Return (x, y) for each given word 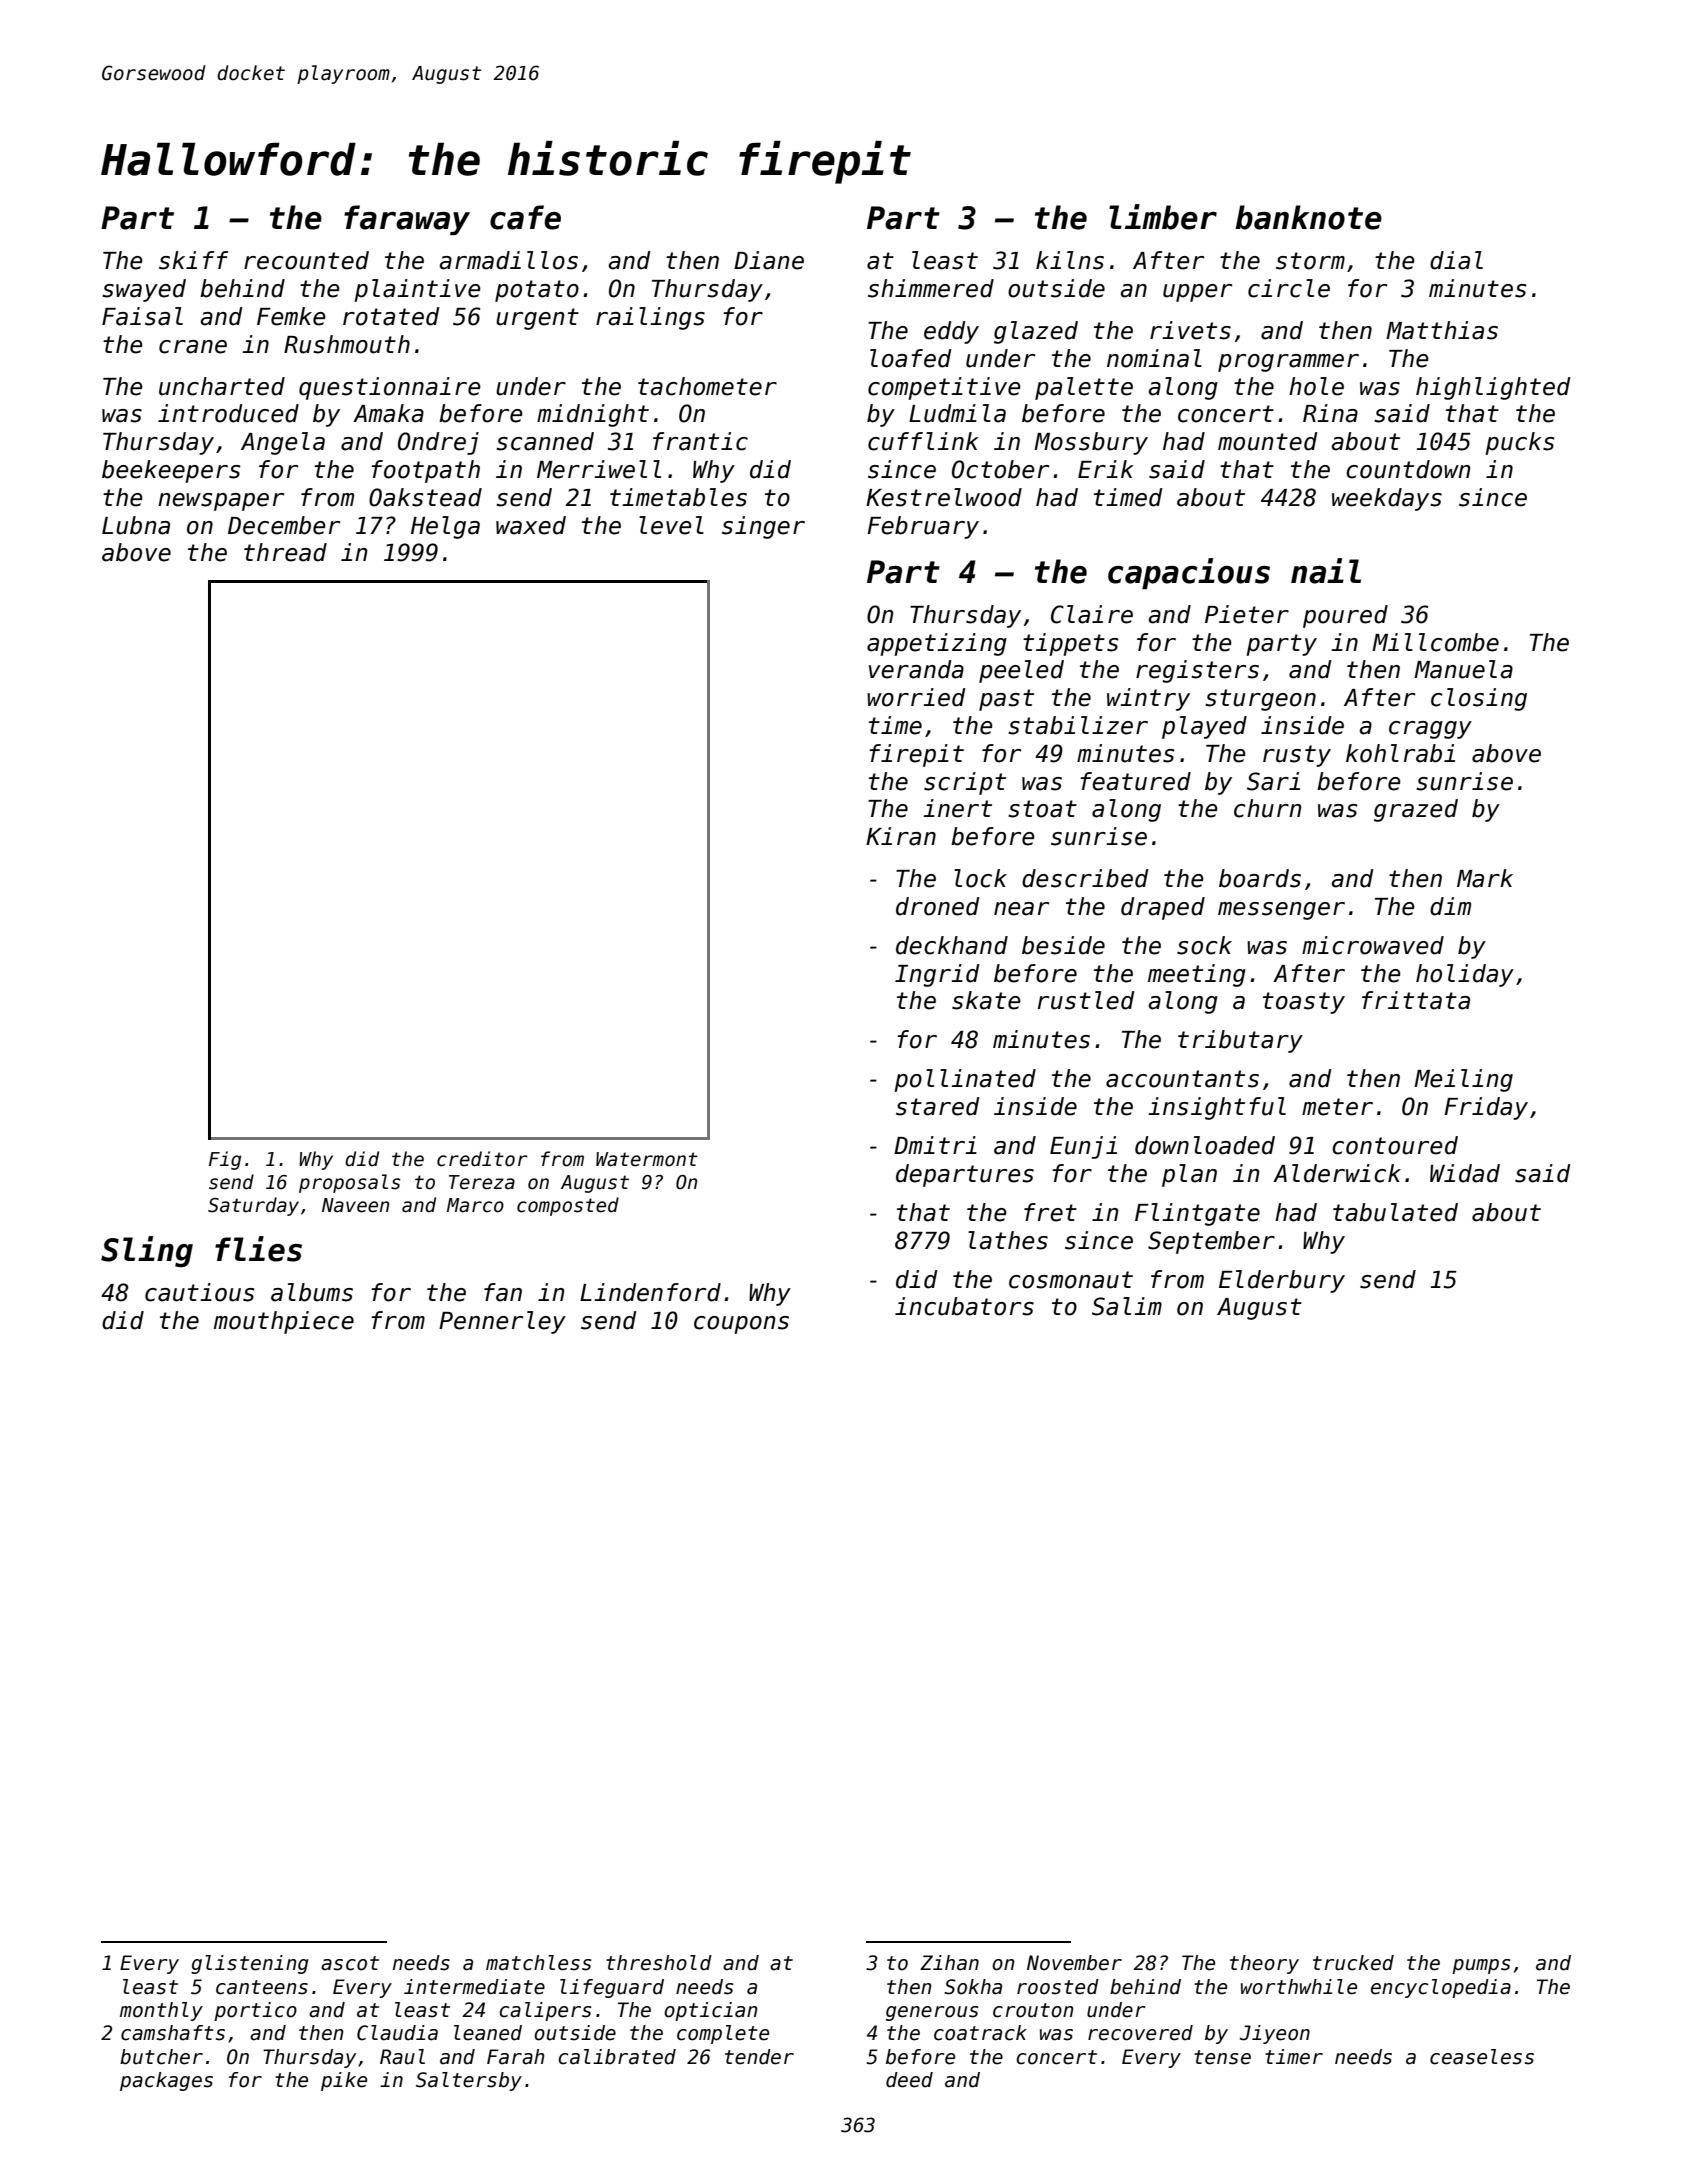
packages (166, 2081)
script (965, 783)
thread (285, 552)
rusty (1297, 756)
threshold (659, 1963)
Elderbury (1282, 1281)
